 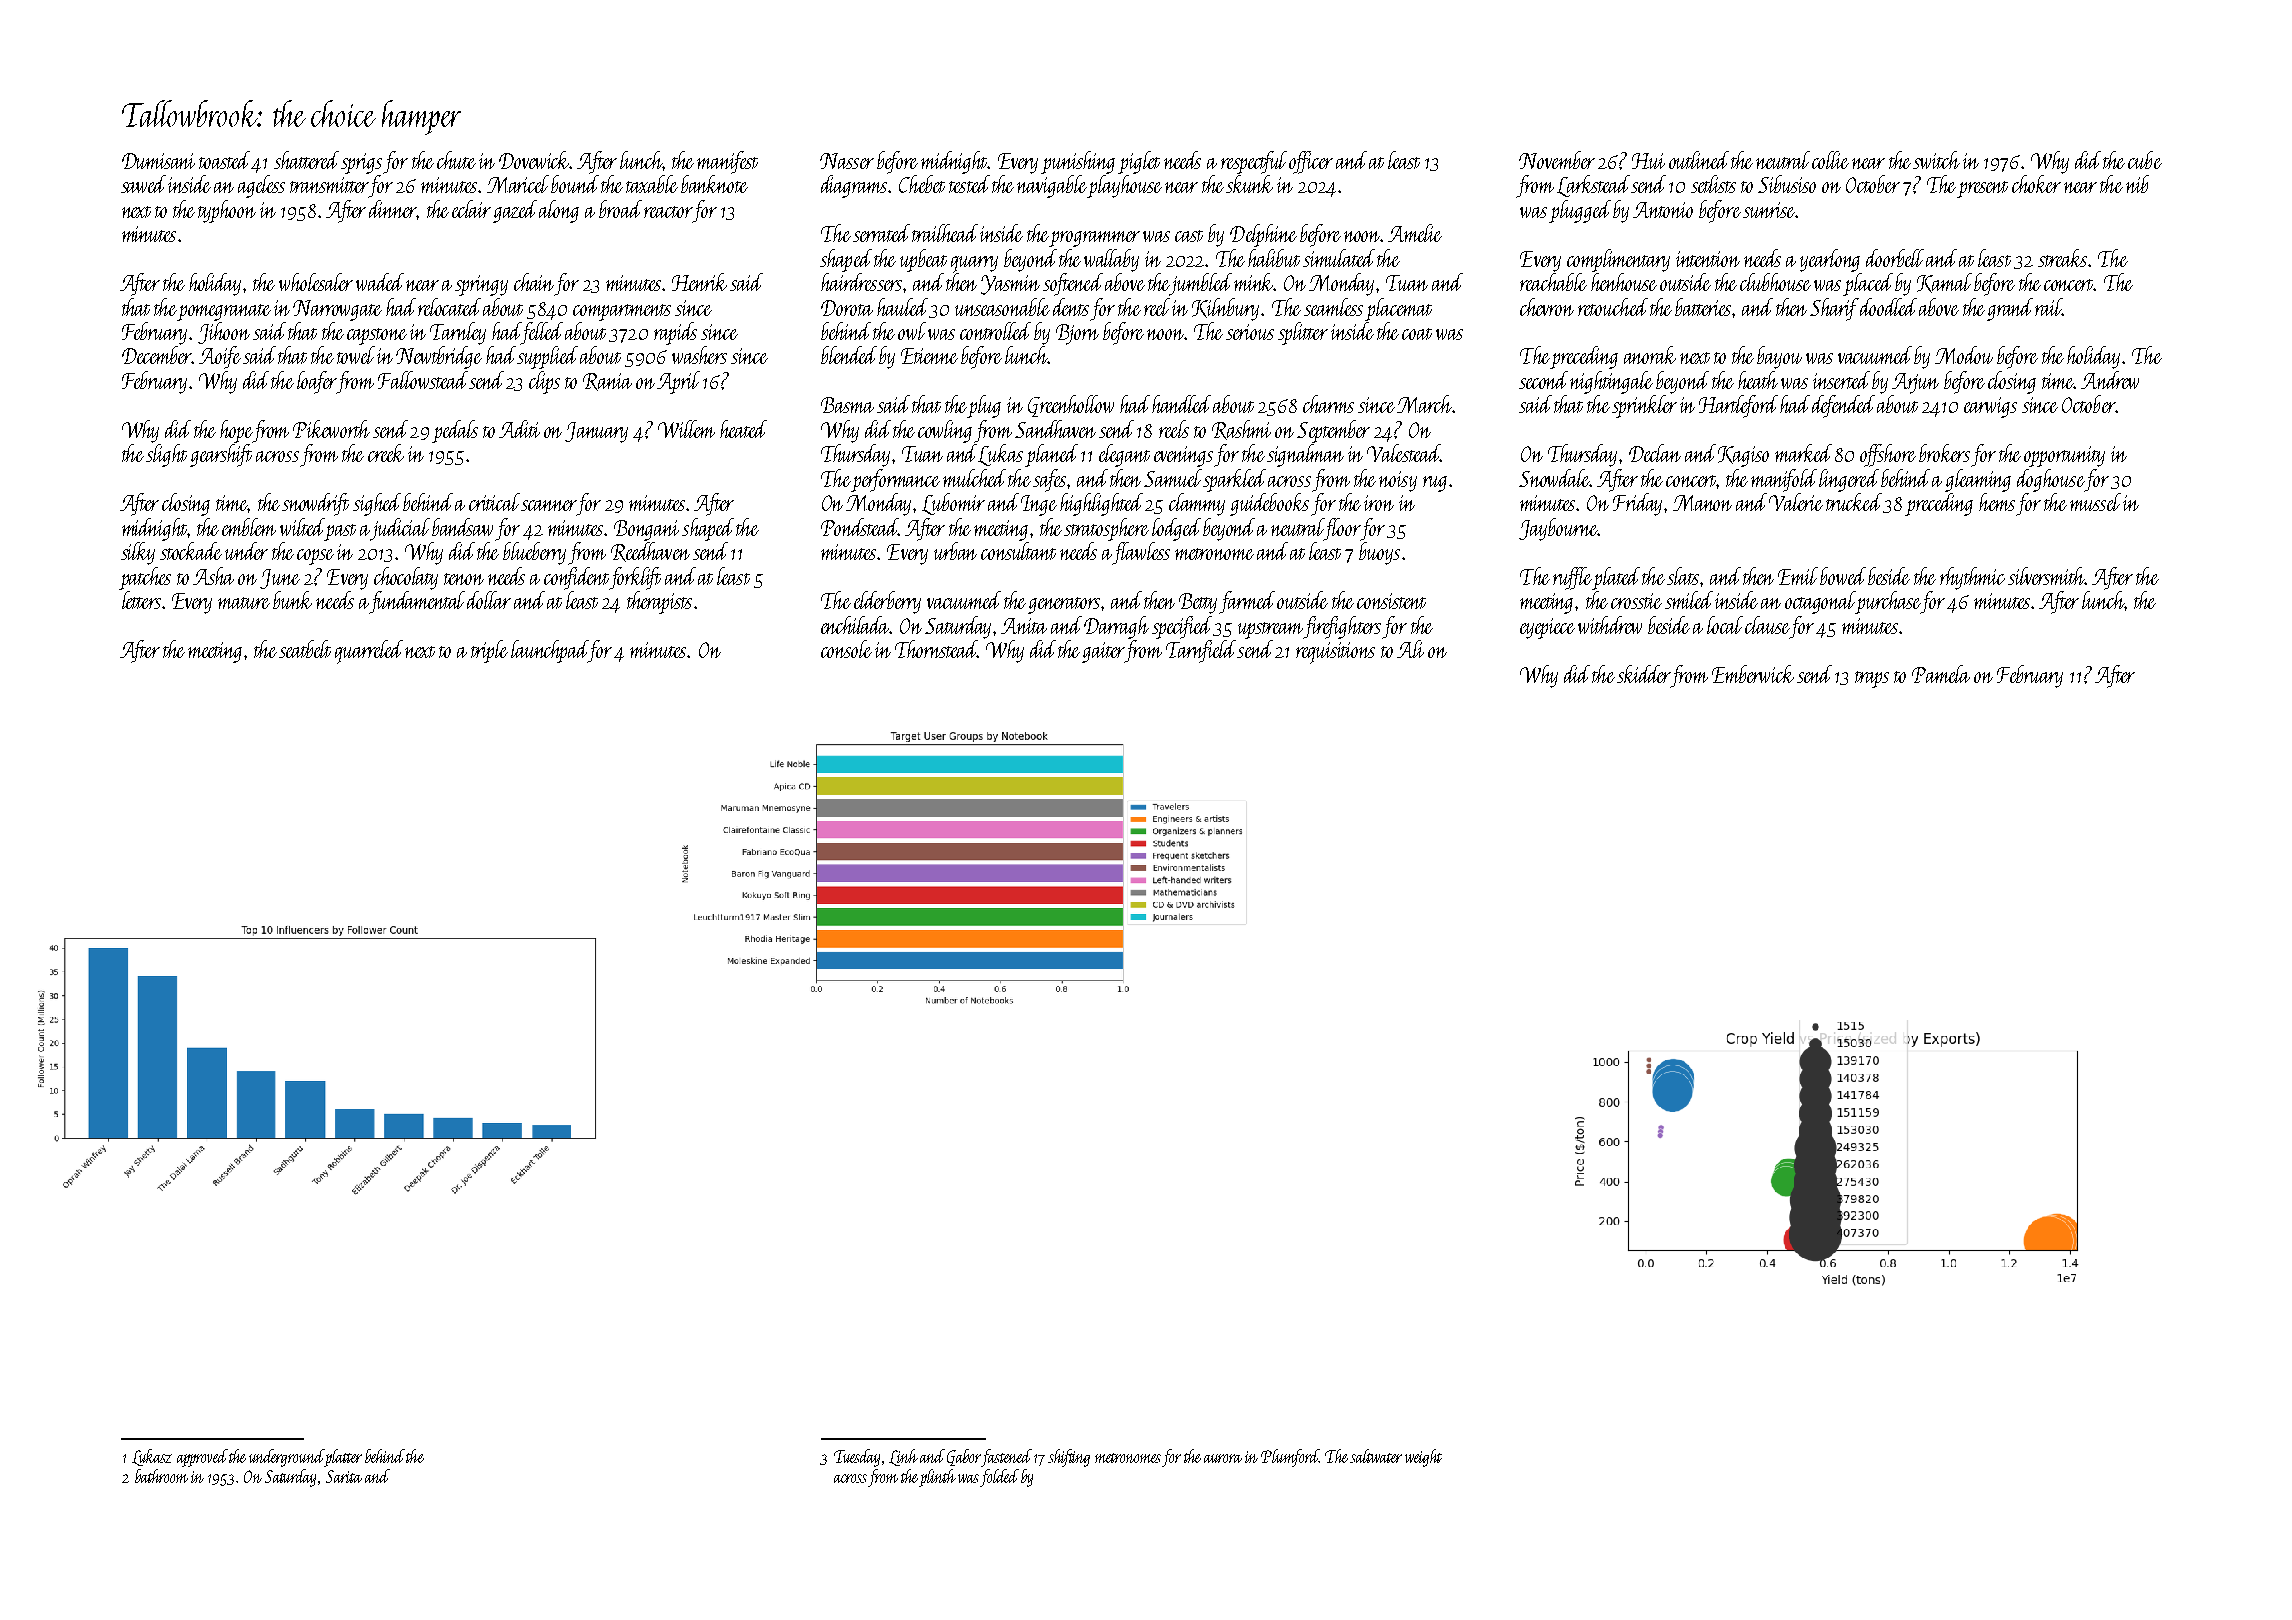 I want to click on toasted, so click(x=224, y=160).
